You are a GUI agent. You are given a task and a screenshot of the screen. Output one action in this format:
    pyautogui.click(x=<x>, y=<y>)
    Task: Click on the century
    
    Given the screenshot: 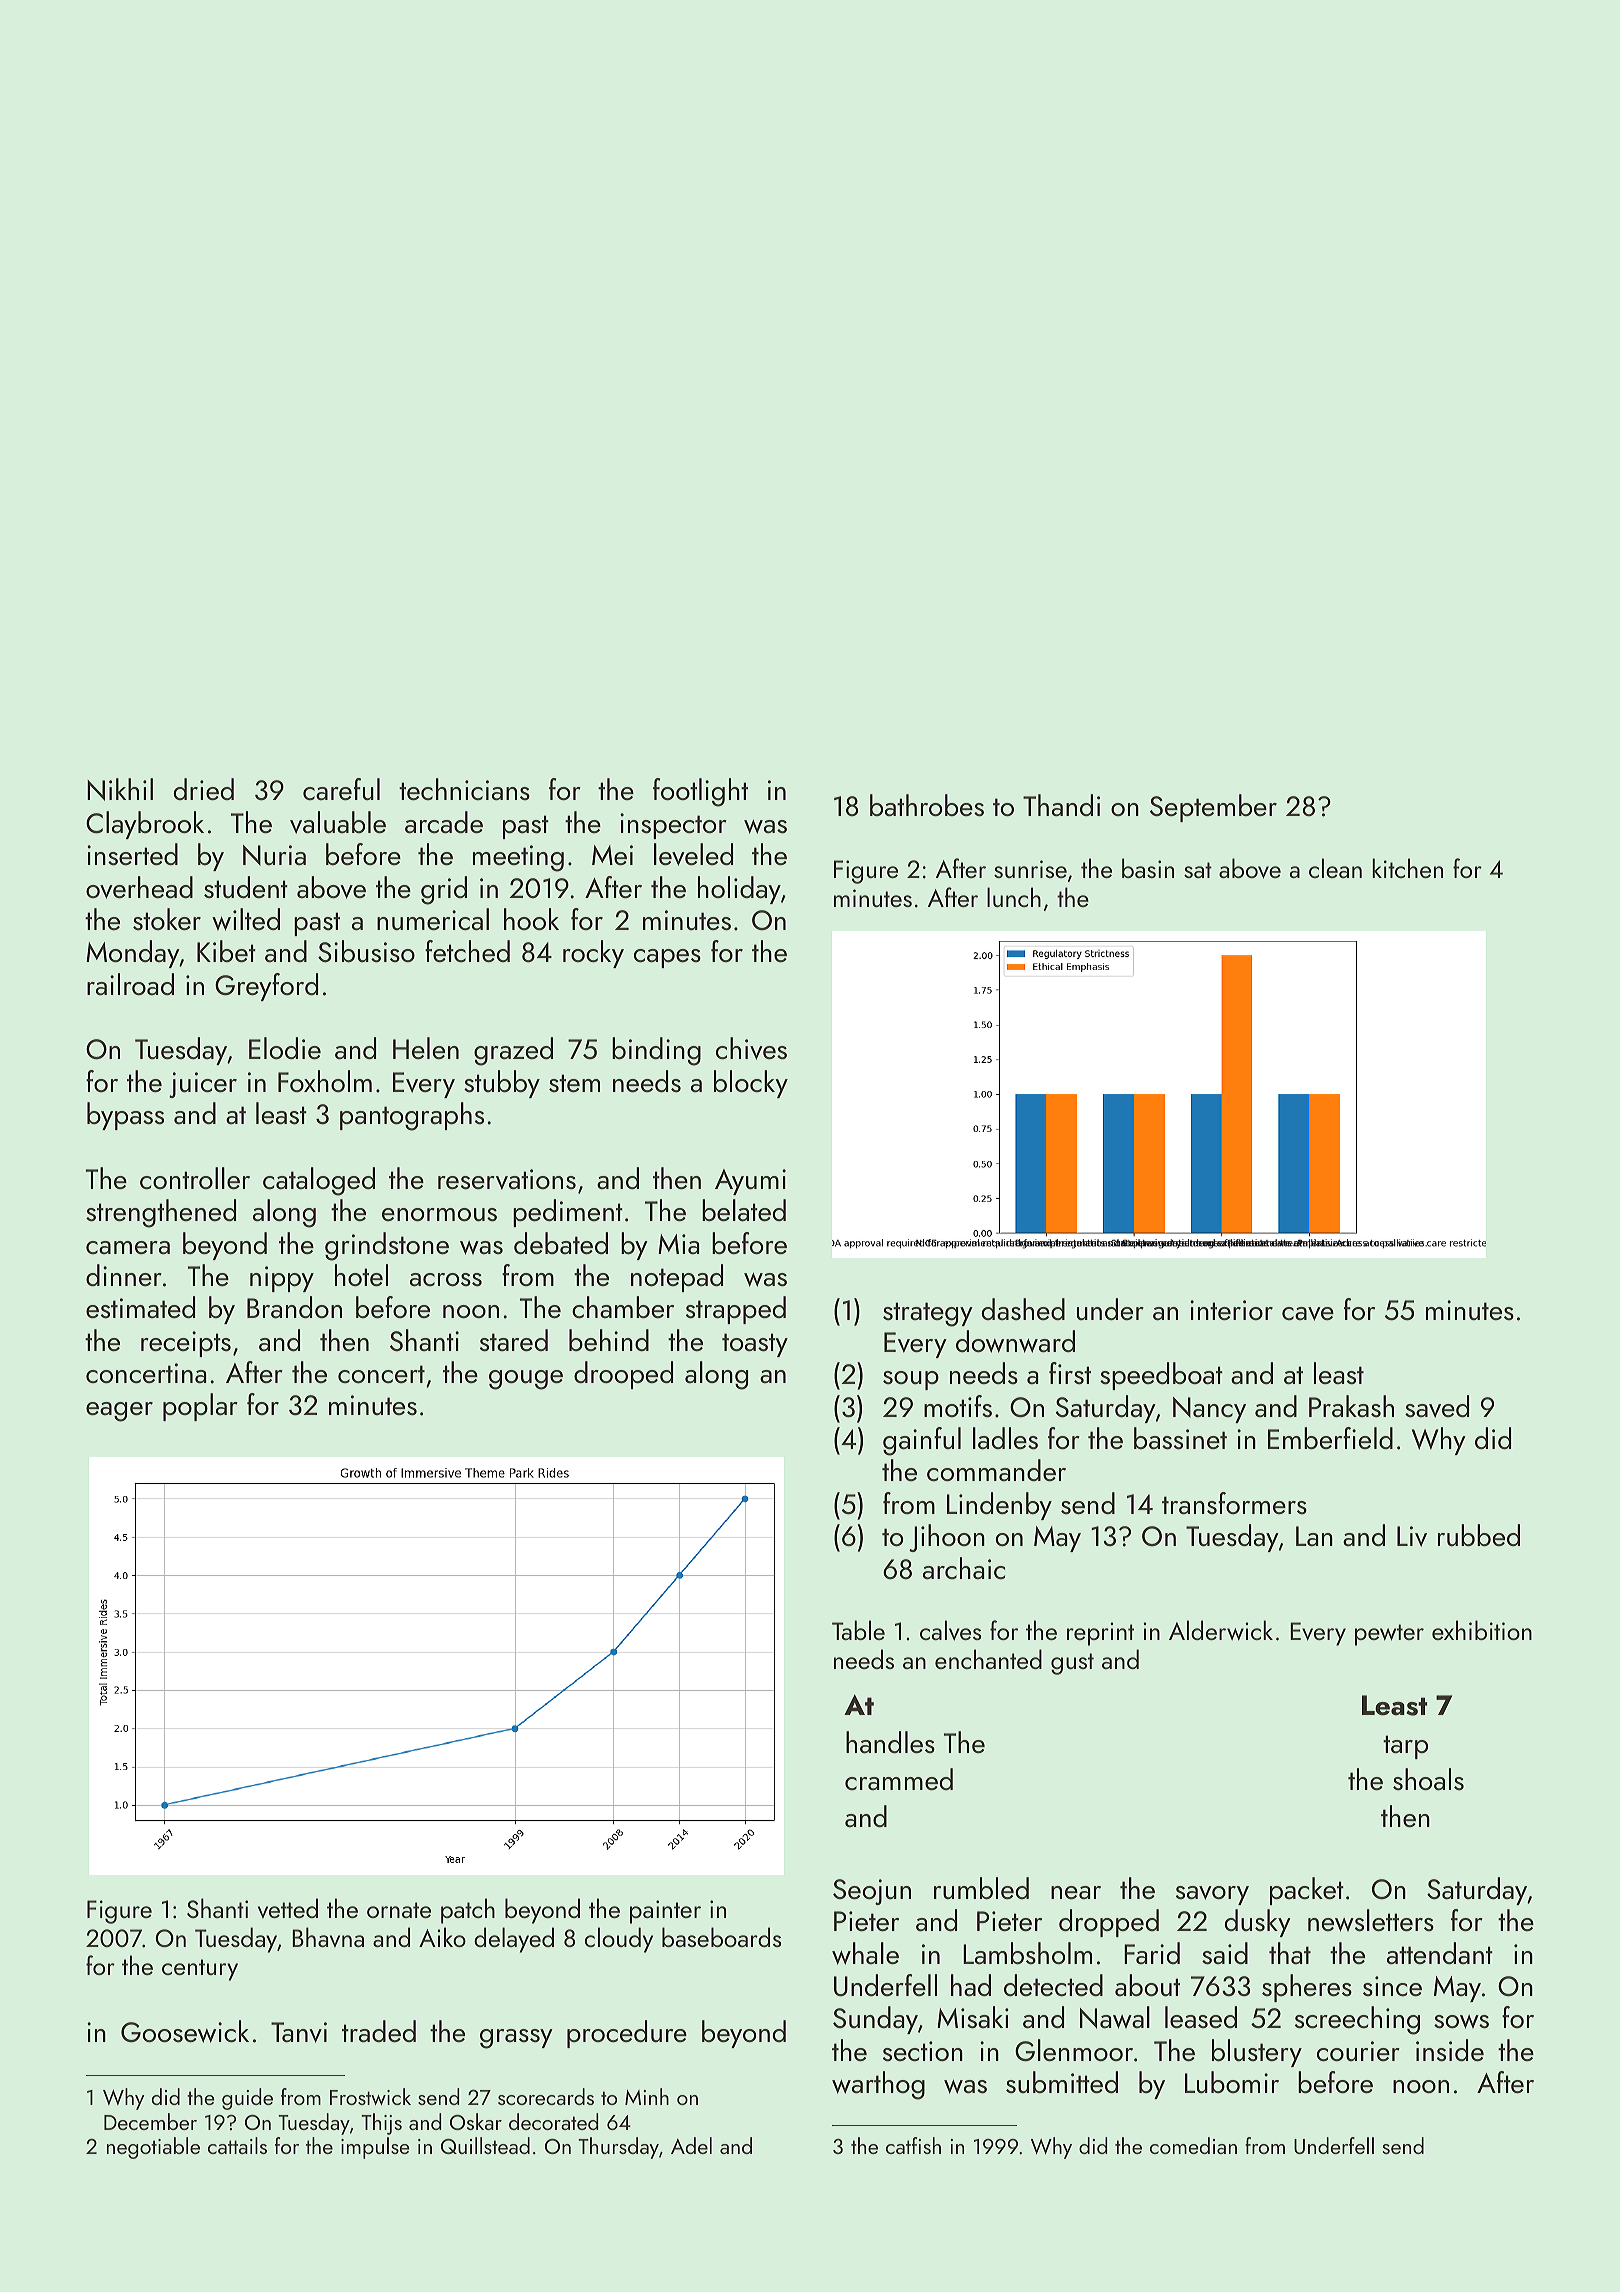 What is the action you would take?
    pyautogui.click(x=200, y=1970)
